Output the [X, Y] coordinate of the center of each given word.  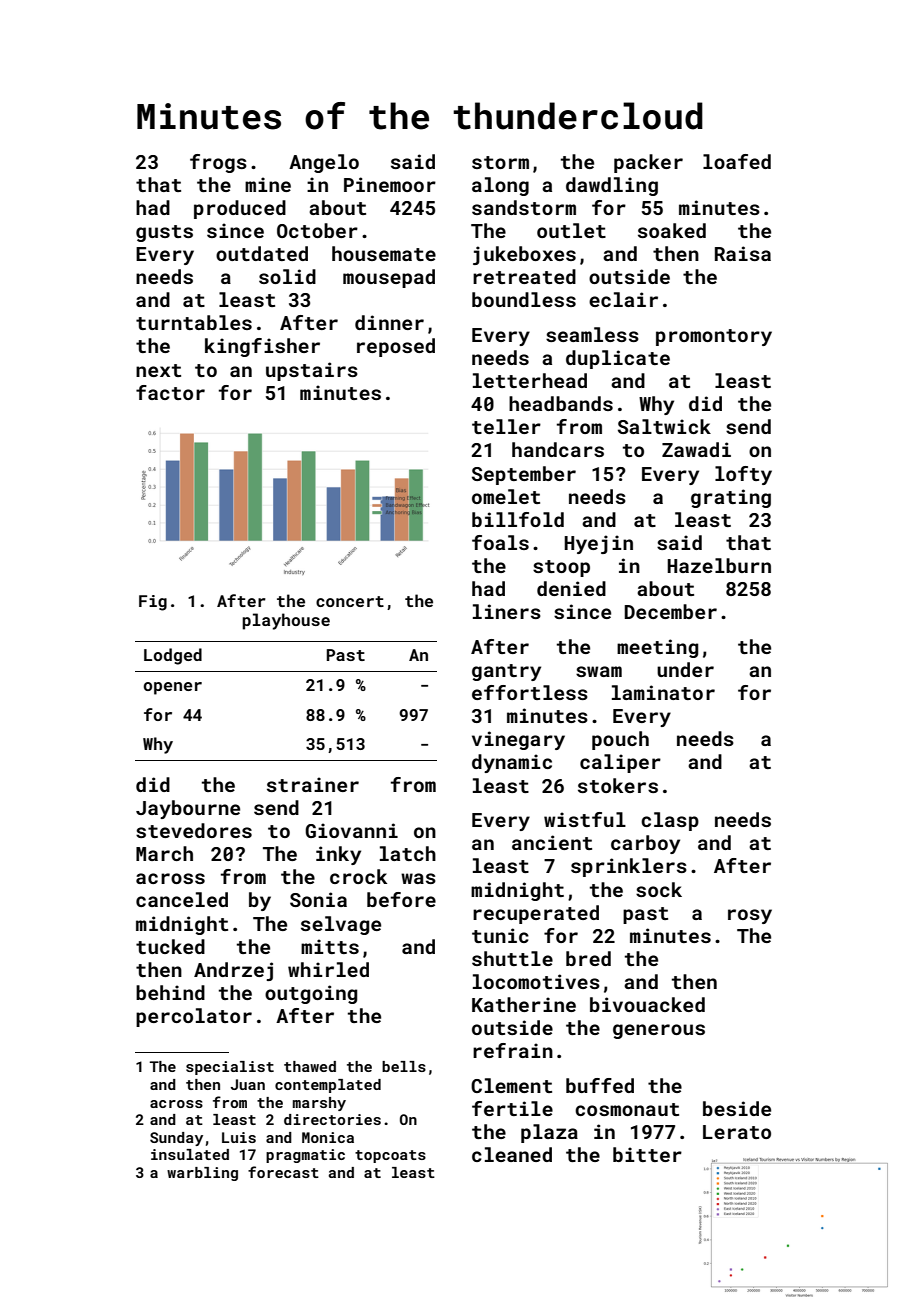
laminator [663, 692]
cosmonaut [627, 1109]
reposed [396, 347]
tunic [500, 935]
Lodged [173, 656]
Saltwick [664, 426]
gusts [164, 233]
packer [648, 163]
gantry [506, 672]
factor [170, 392]
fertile [512, 1108]
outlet [571, 230]
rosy [750, 916]
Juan [248, 1084]
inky [338, 855]
